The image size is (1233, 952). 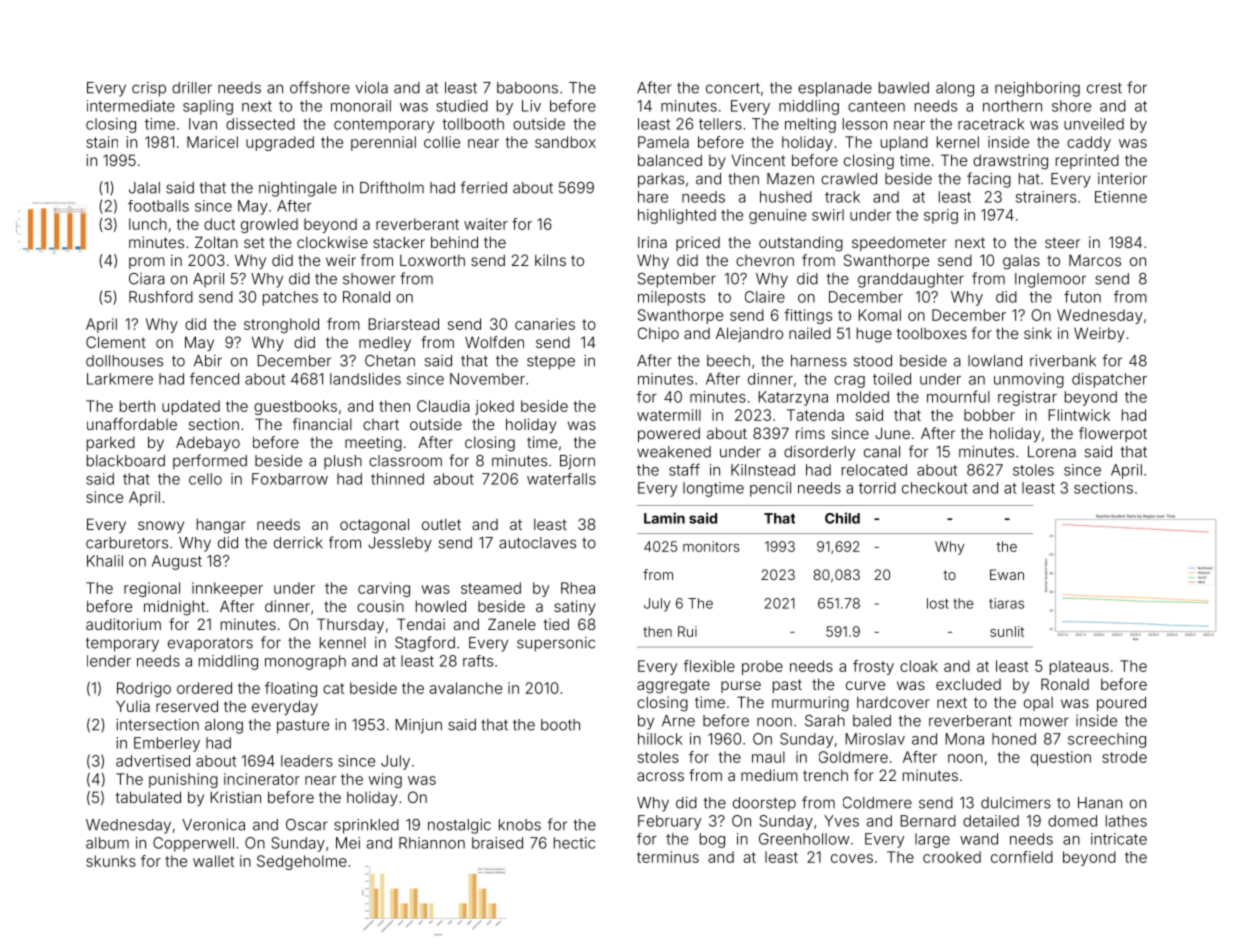 What do you see at coordinates (668, 857) in the page?
I see `terminus` at bounding box center [668, 857].
